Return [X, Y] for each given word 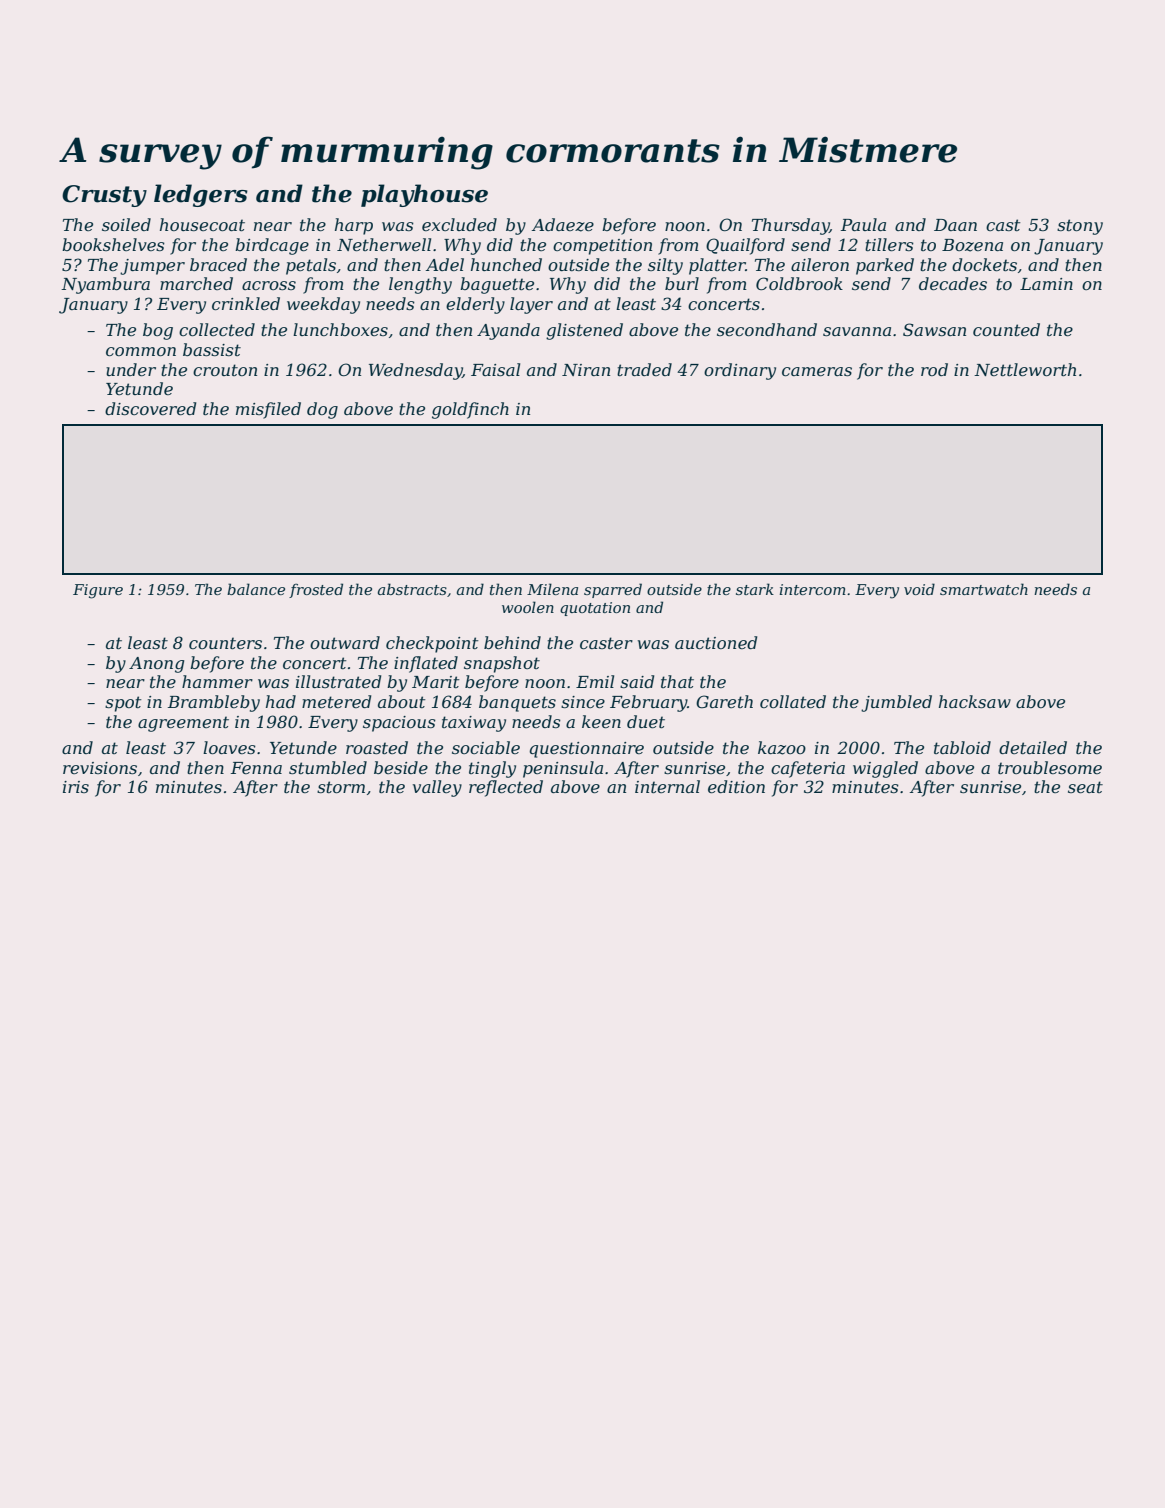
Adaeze [563, 225]
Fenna [256, 768]
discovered [150, 408]
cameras [817, 371]
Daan [955, 225]
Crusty [104, 196]
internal [667, 786]
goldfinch [470, 410]
